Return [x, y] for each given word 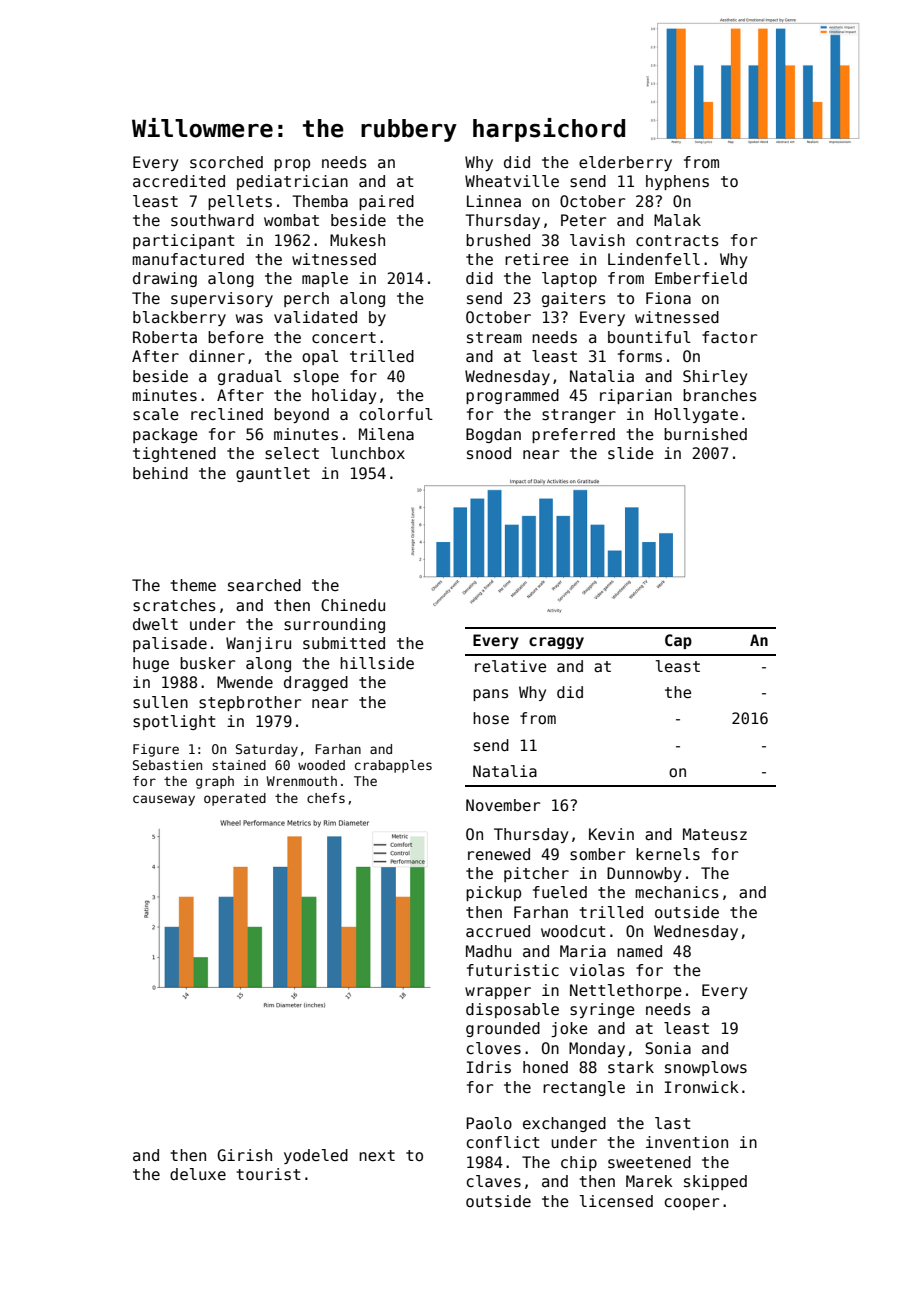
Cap [678, 641]
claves [493, 1181]
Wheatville [512, 181]
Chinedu [353, 605]
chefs [326, 798]
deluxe [198, 1174]
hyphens [677, 182]
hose [491, 718]
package [165, 435]
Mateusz [715, 834]
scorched [226, 162]
